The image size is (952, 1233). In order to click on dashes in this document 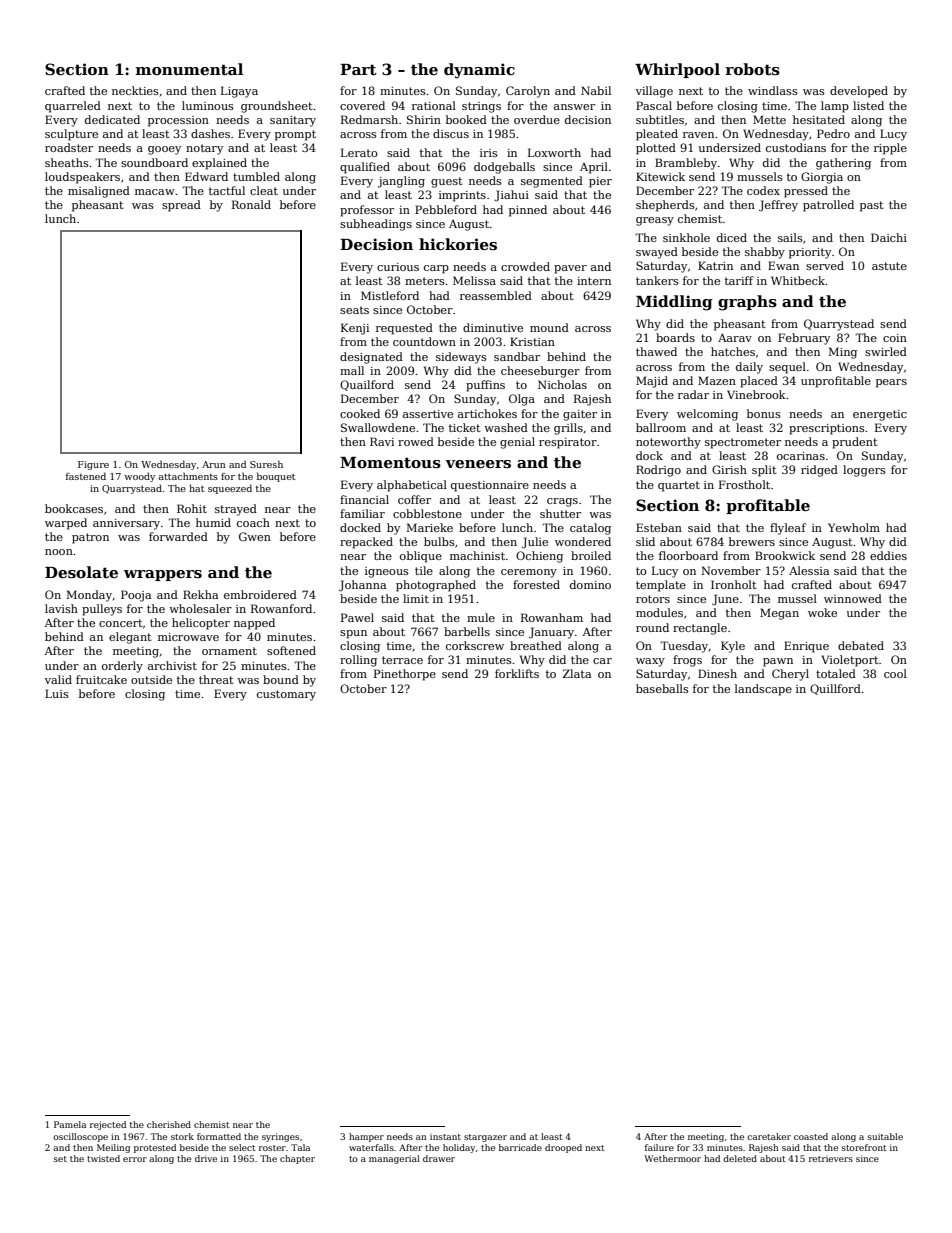, I will do `click(210, 133)`.
